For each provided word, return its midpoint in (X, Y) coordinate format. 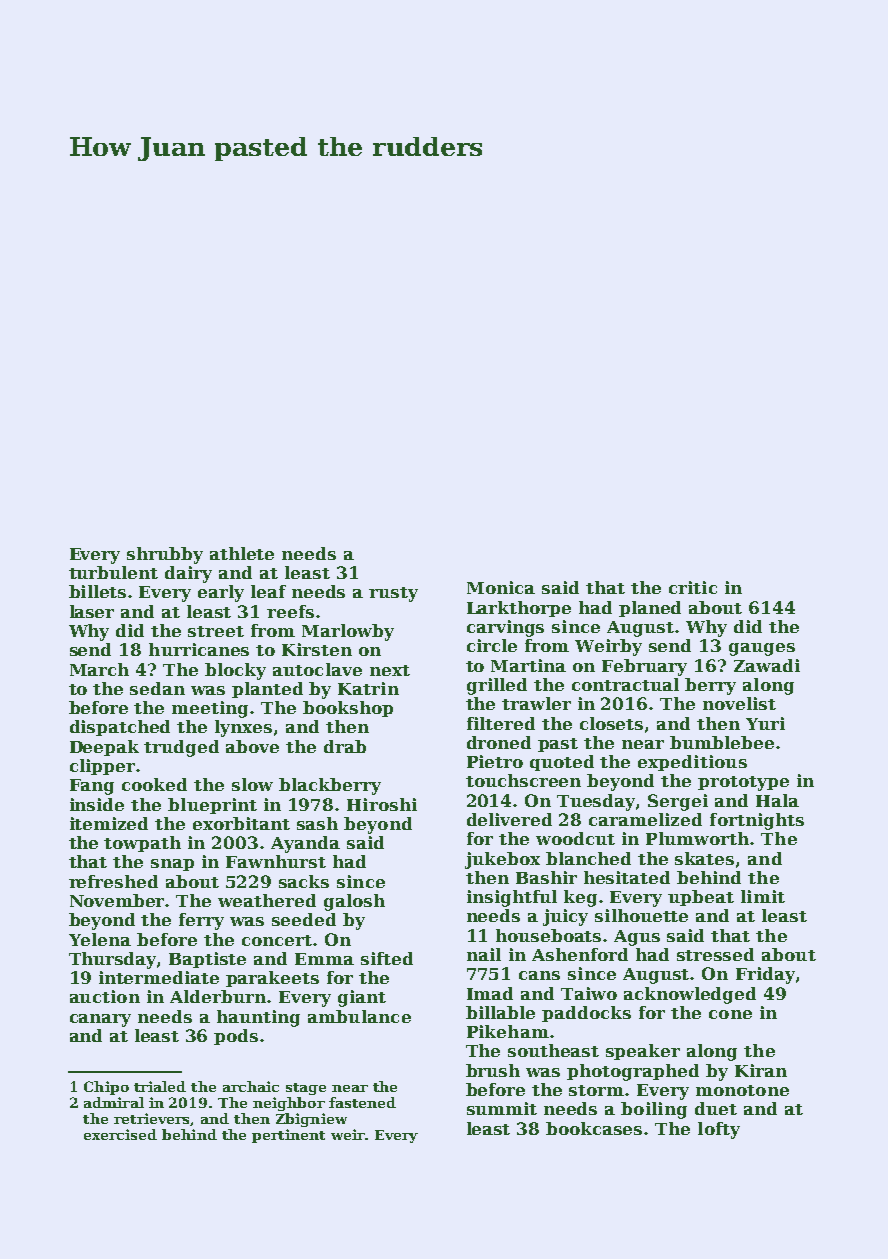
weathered (267, 900)
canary (100, 1020)
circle (492, 645)
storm (596, 1090)
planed (650, 609)
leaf (268, 591)
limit (763, 896)
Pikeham (508, 1031)
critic (693, 587)
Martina (528, 665)
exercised (120, 1134)
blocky (235, 671)
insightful (512, 898)
